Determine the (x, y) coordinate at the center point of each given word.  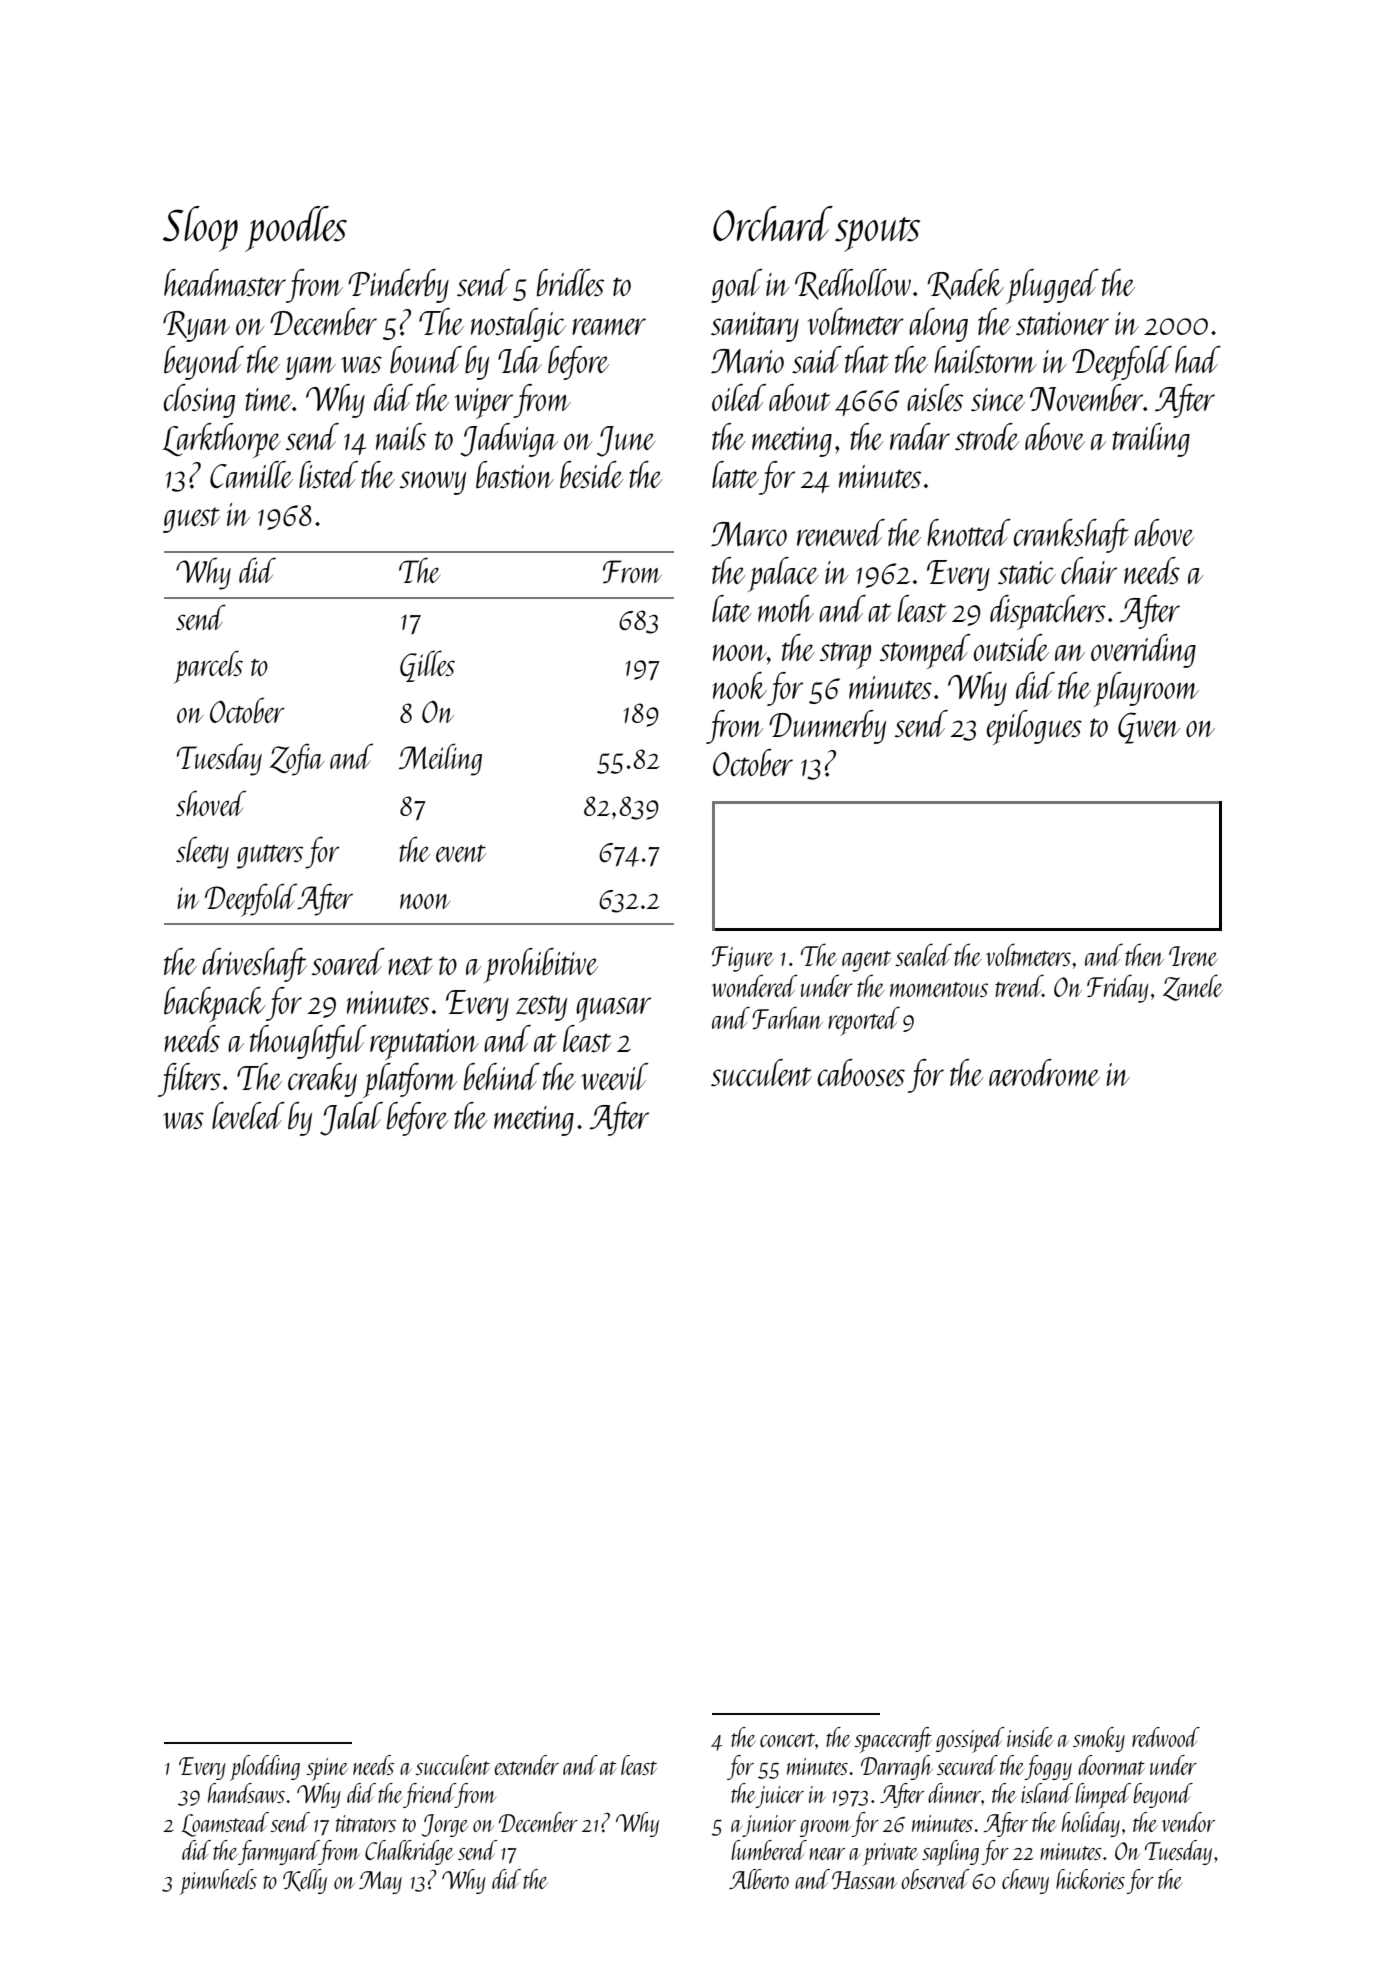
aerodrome (1044, 1072)
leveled (248, 1115)
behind (502, 1076)
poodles (296, 229)
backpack (215, 1004)
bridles (570, 283)
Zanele (1193, 987)
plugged (1052, 286)
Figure (743, 959)
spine (327, 1769)
